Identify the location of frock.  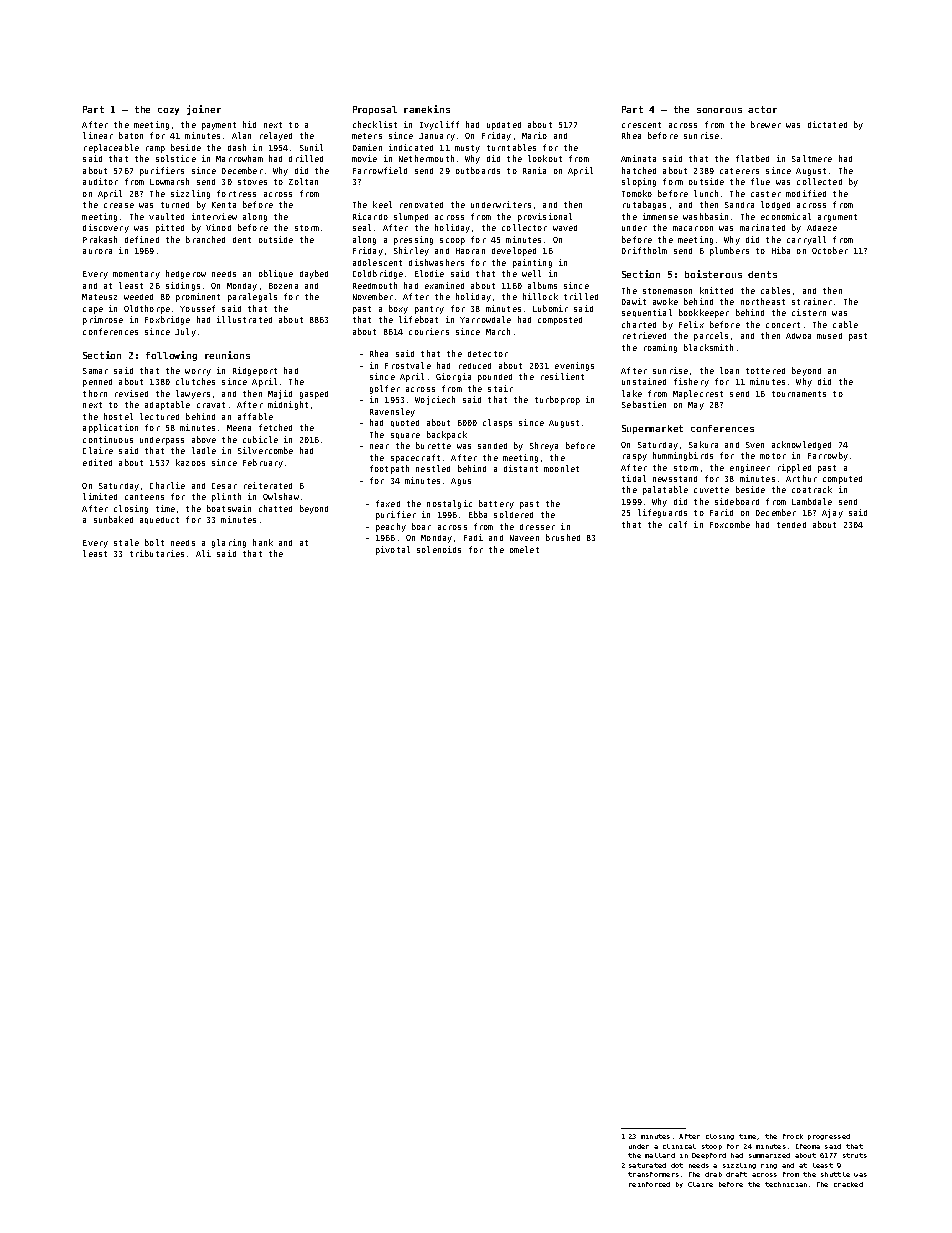
(793, 1136).
